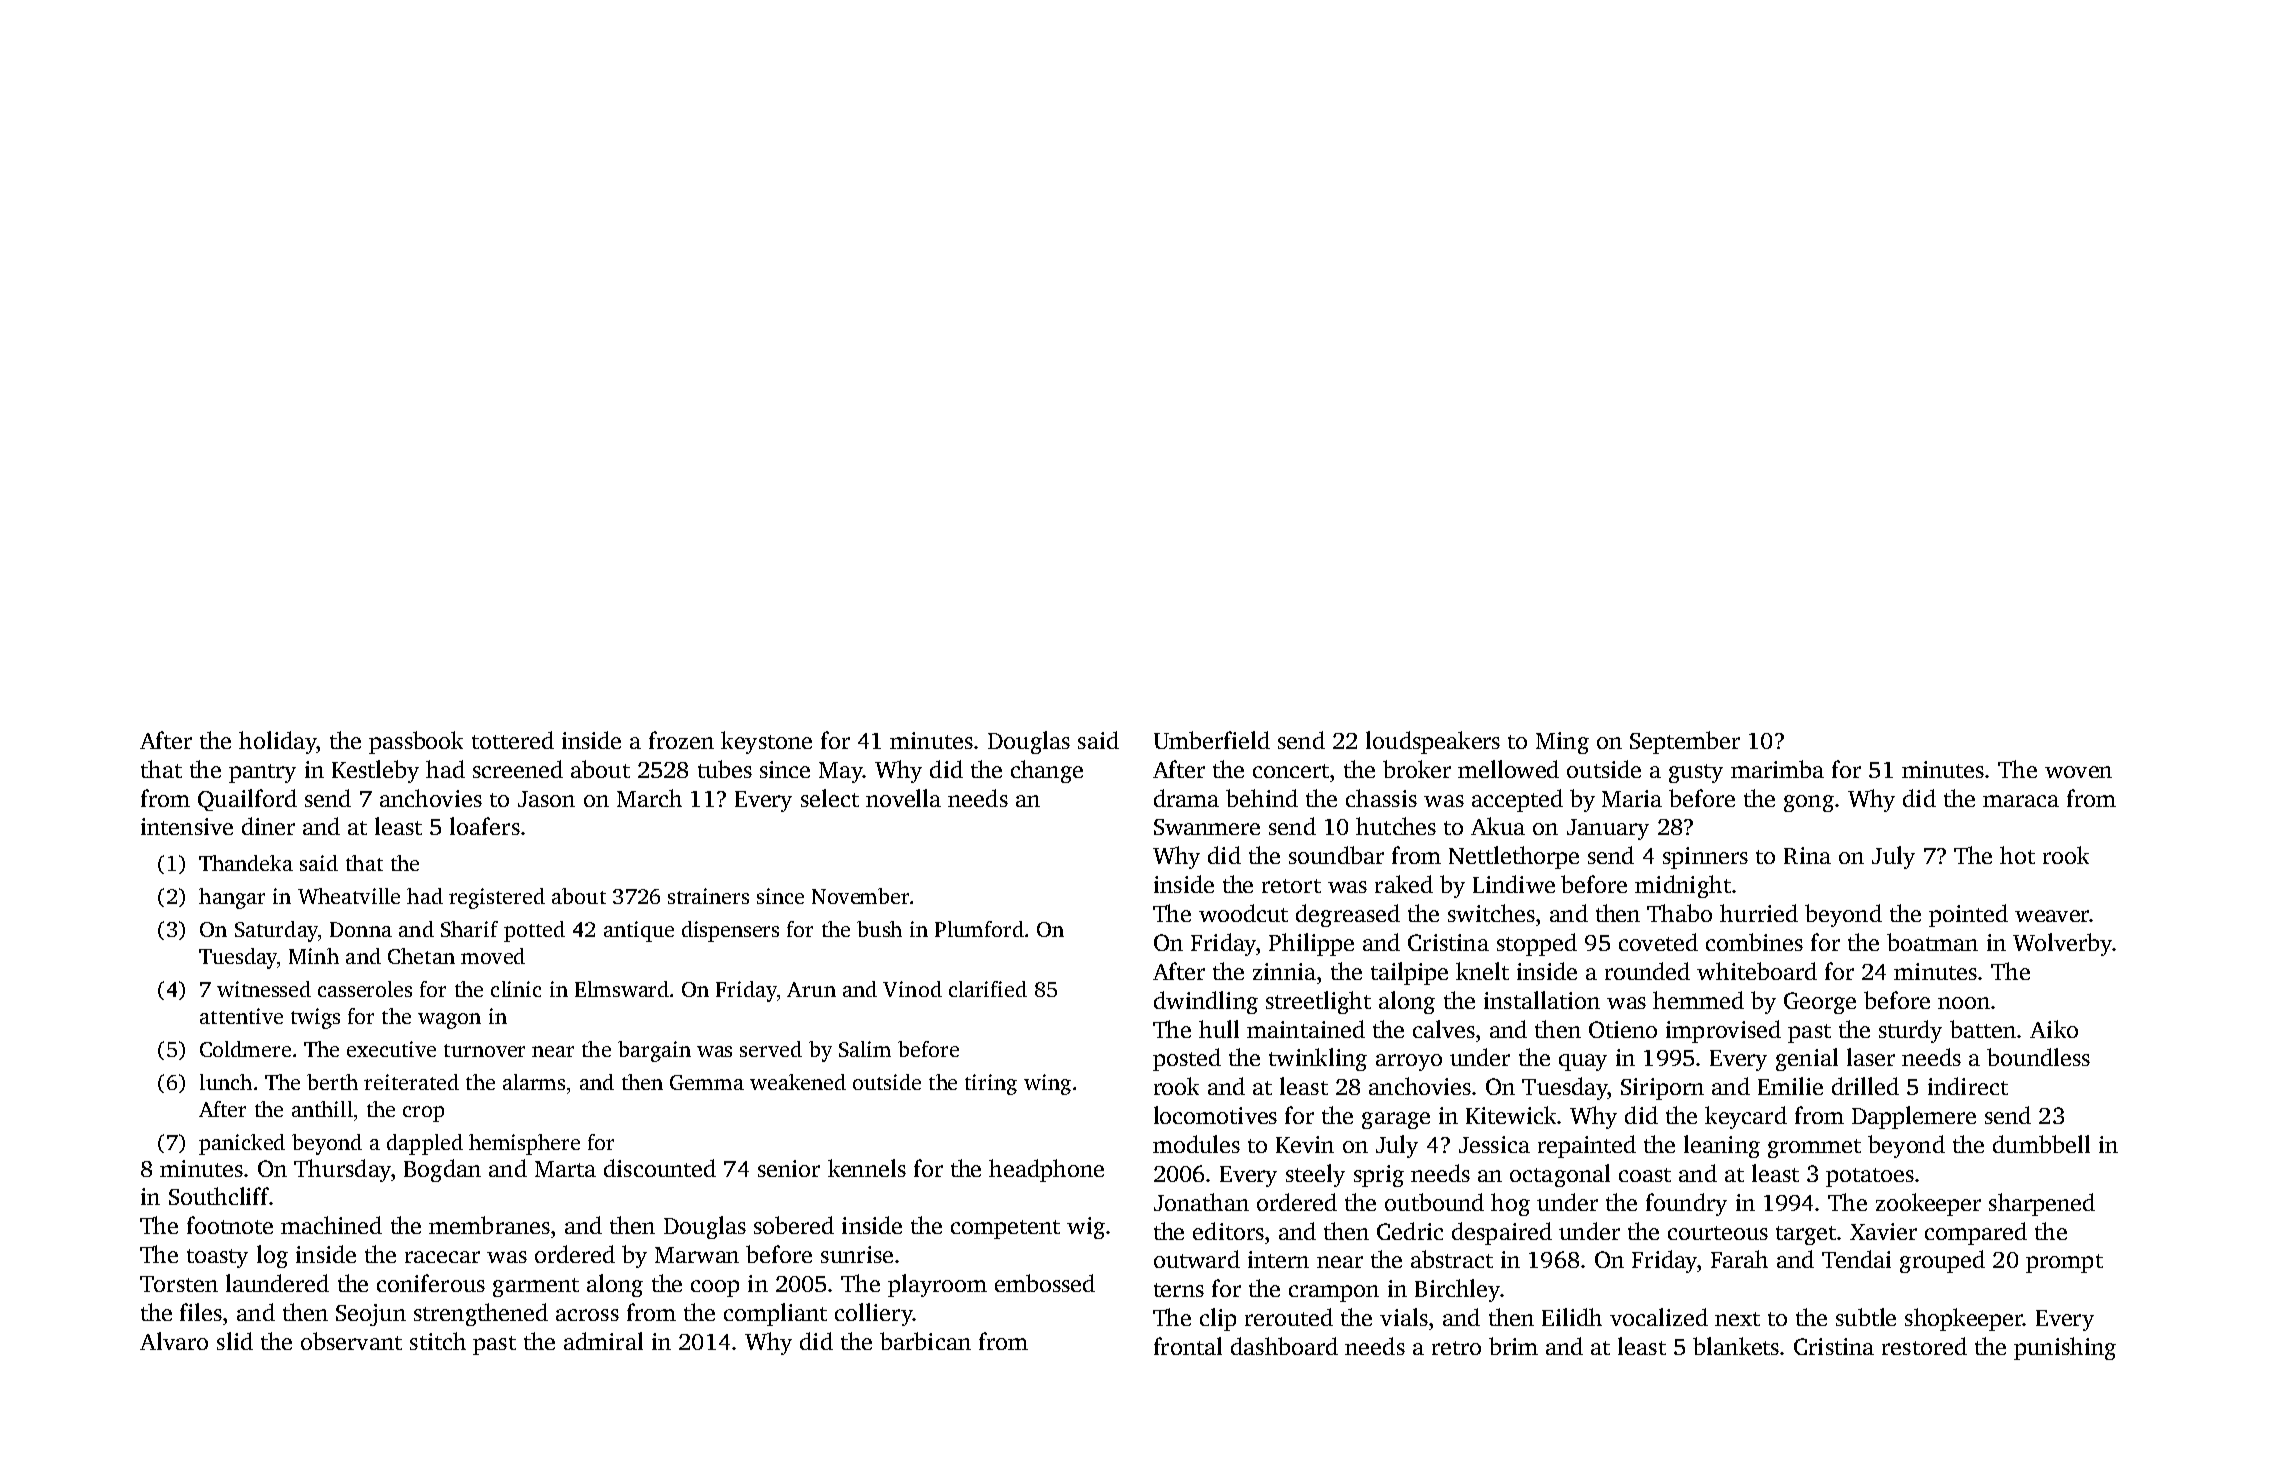 This screenshot has height=1470, width=2272. What do you see at coordinates (1679, 913) in the screenshot?
I see `Thabo` at bounding box center [1679, 913].
